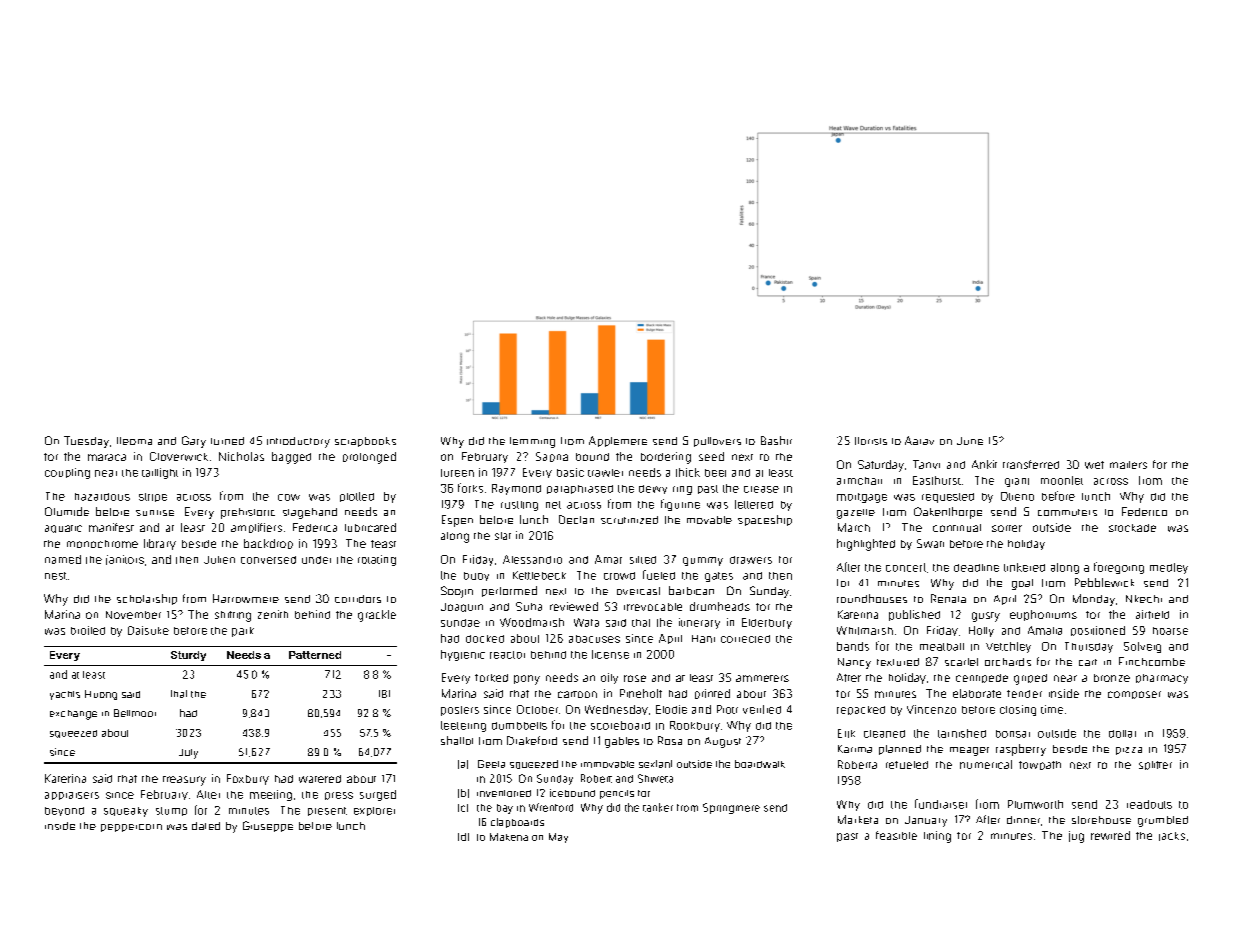 This screenshot has height=952, width=1233. What do you see at coordinates (919, 440) in the screenshot?
I see `Aarav` at bounding box center [919, 440].
